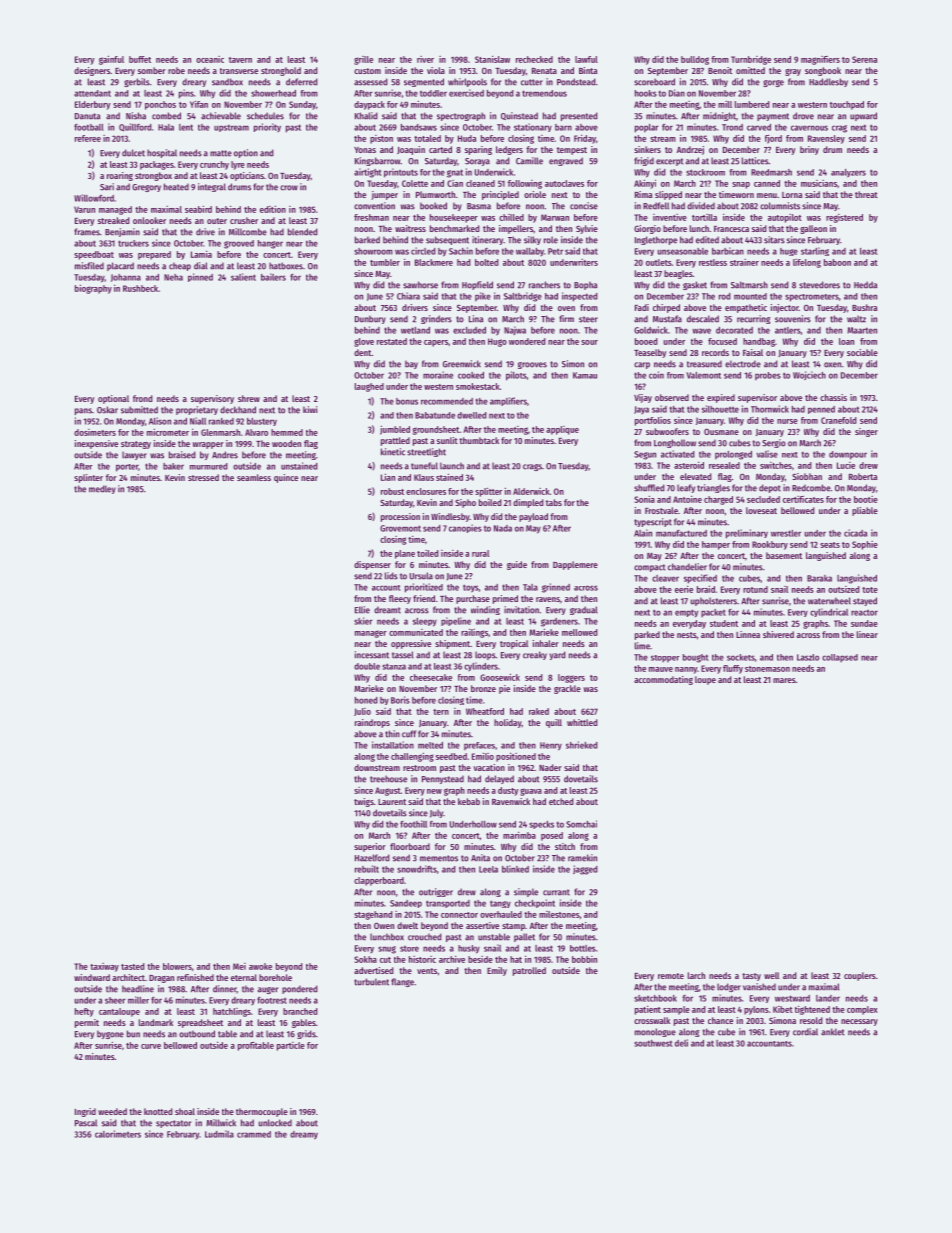 Image resolution: width=952 pixels, height=1233 pixels. What do you see at coordinates (87, 1023) in the image?
I see `permit` at bounding box center [87, 1023].
